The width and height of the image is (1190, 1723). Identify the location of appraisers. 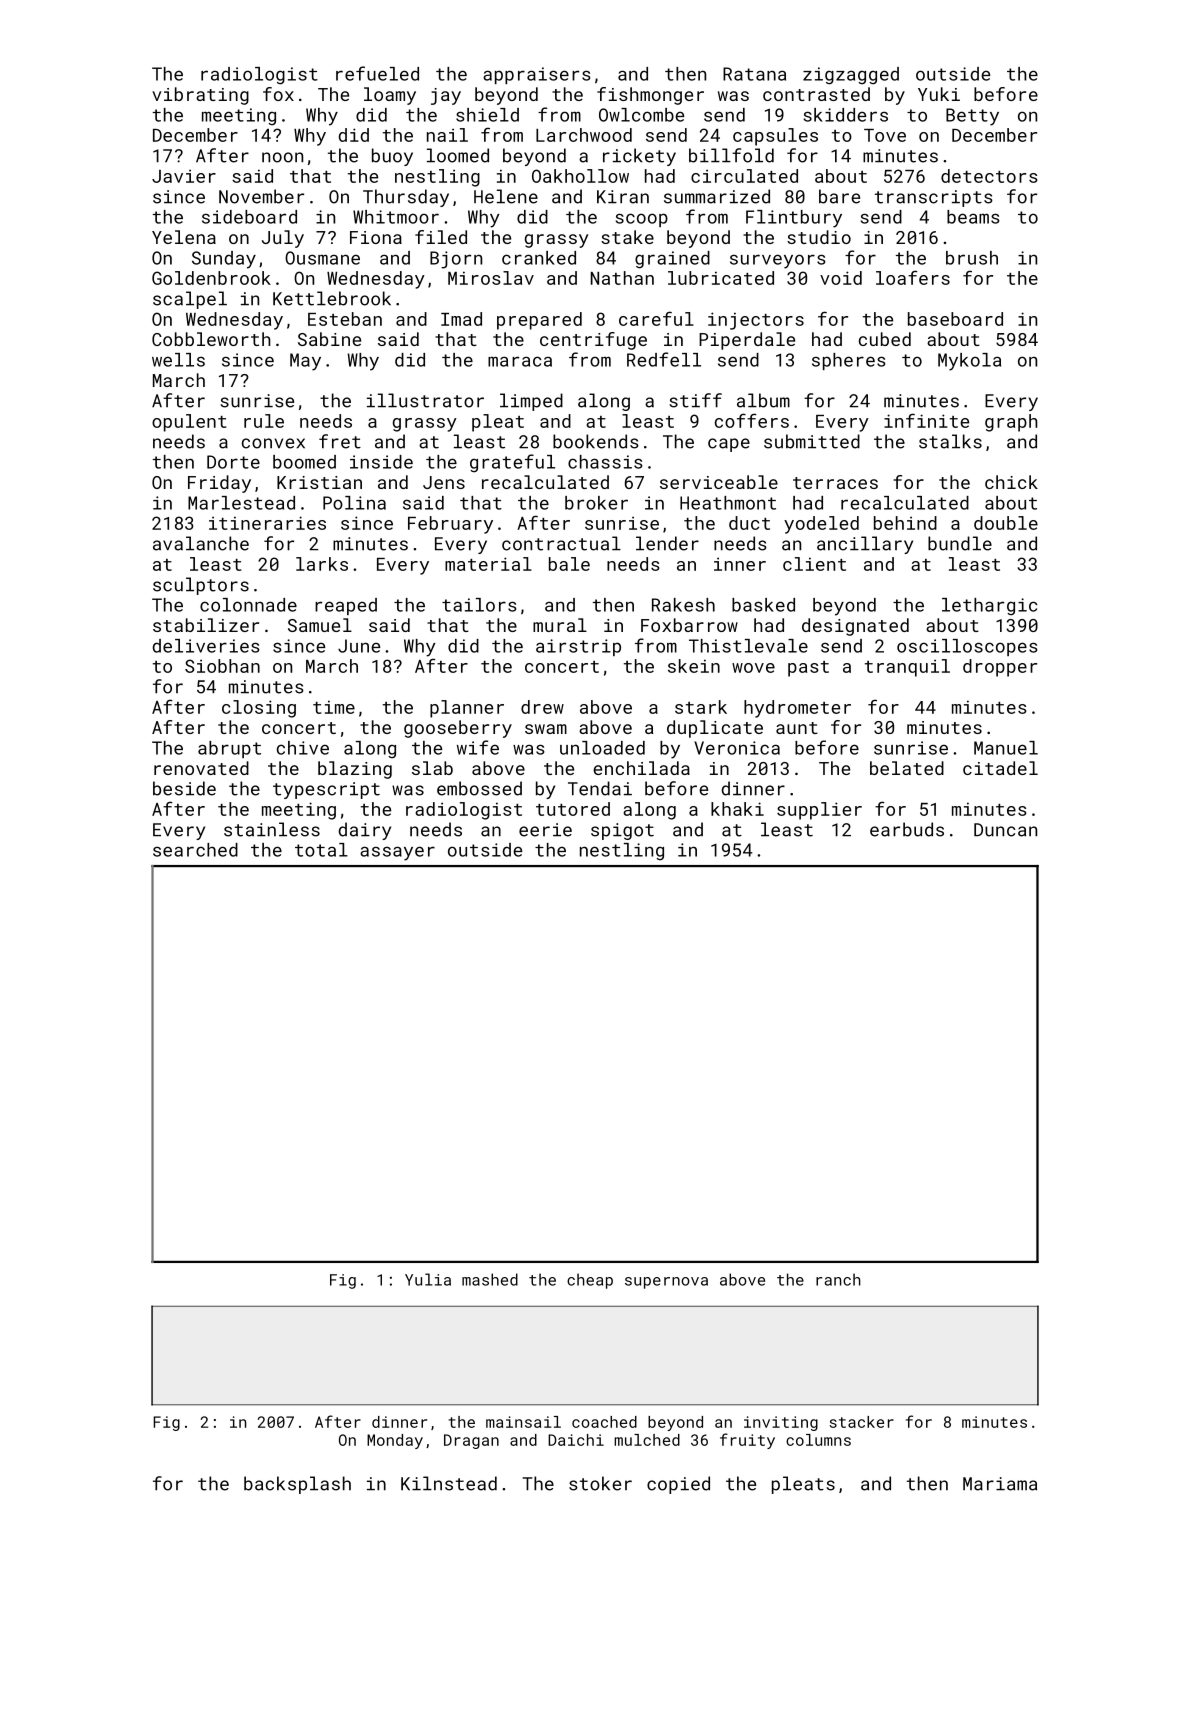
(537, 75).
